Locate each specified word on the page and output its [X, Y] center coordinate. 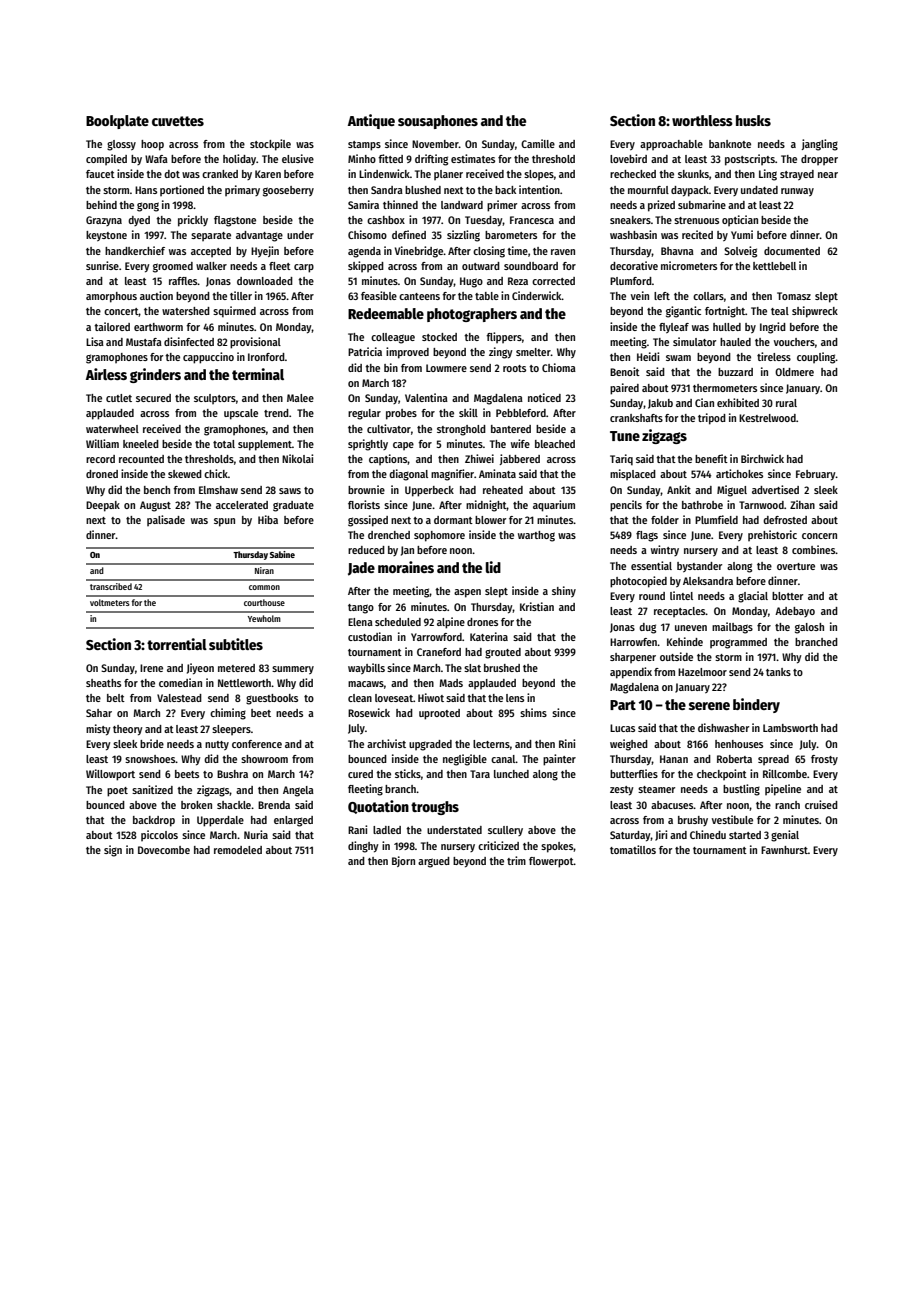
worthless [702, 120]
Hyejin [265, 251]
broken [196, 805]
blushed [423, 190]
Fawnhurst [784, 850]
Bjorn [403, 861]
